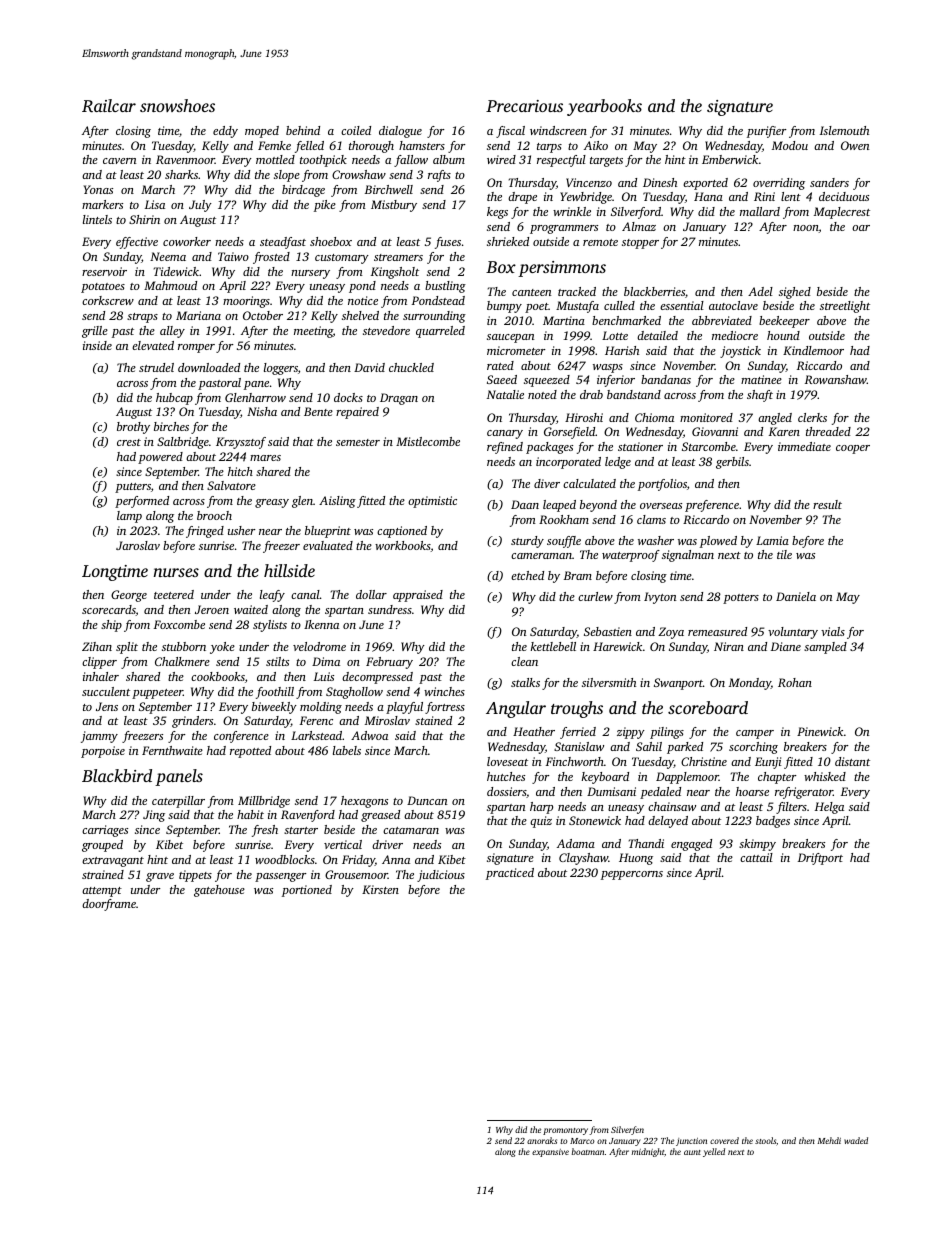 This screenshot has height=1233, width=952. I want to click on Islemouth, so click(844, 130).
